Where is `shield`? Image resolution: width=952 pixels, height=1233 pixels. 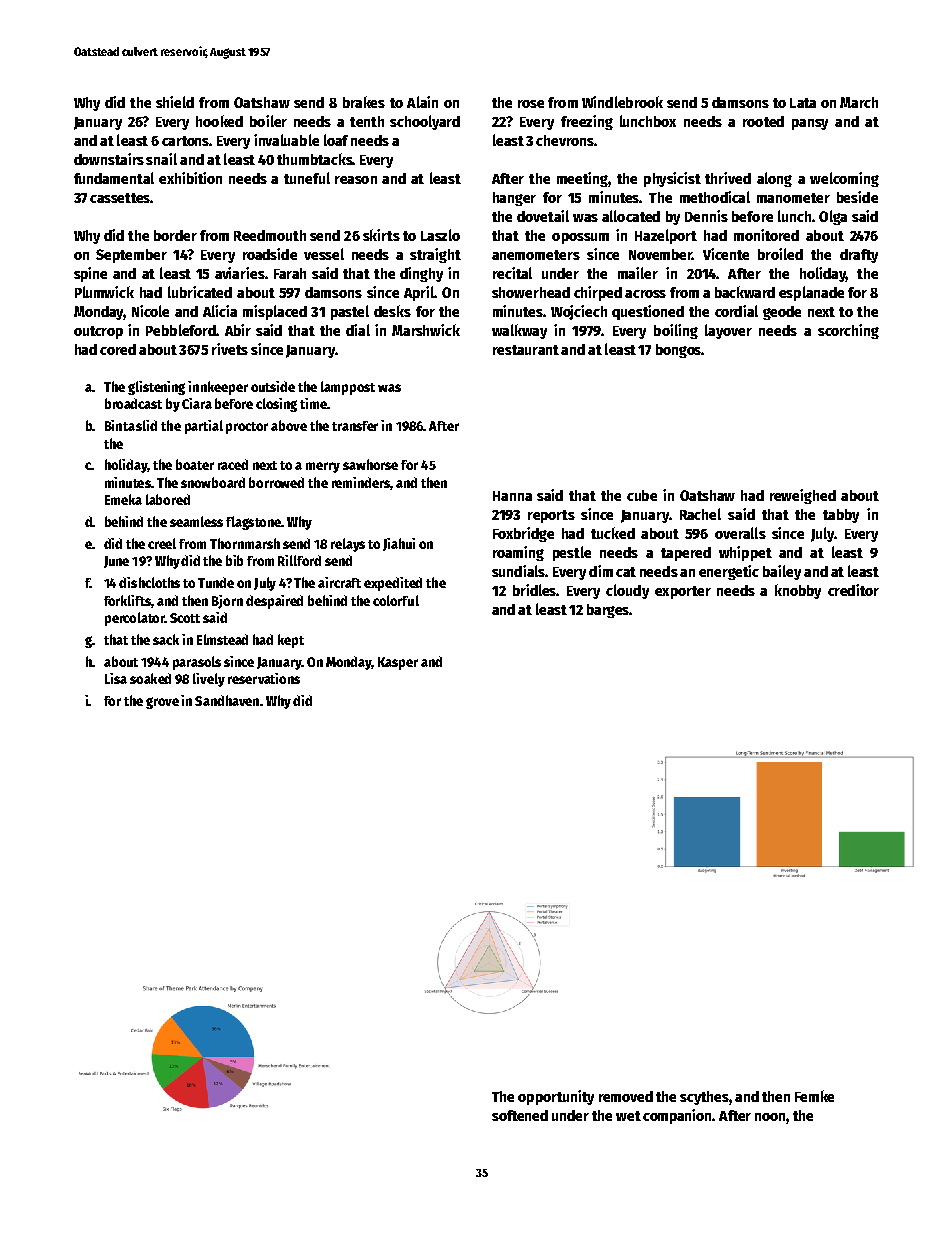
shield is located at coordinates (175, 102).
